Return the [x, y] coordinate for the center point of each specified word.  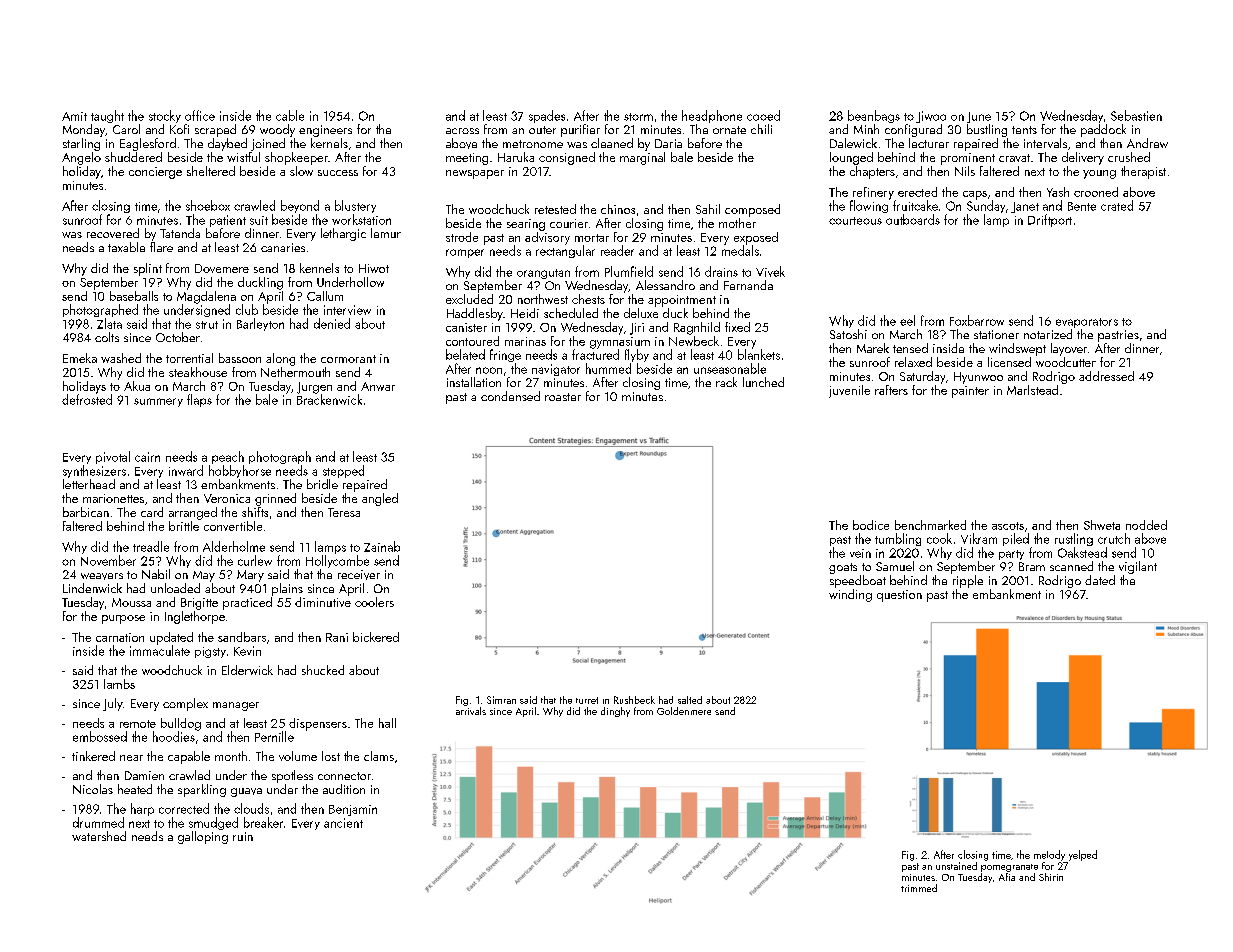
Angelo [81, 158]
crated [1117, 205]
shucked [323, 670]
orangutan [543, 274]
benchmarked [930, 525]
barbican [86, 512]
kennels [319, 268]
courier [569, 223]
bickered [376, 637]
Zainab [382, 546]
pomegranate [1009, 868]
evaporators [1087, 323]
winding [850, 595]
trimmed [919, 888]
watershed [99, 836]
